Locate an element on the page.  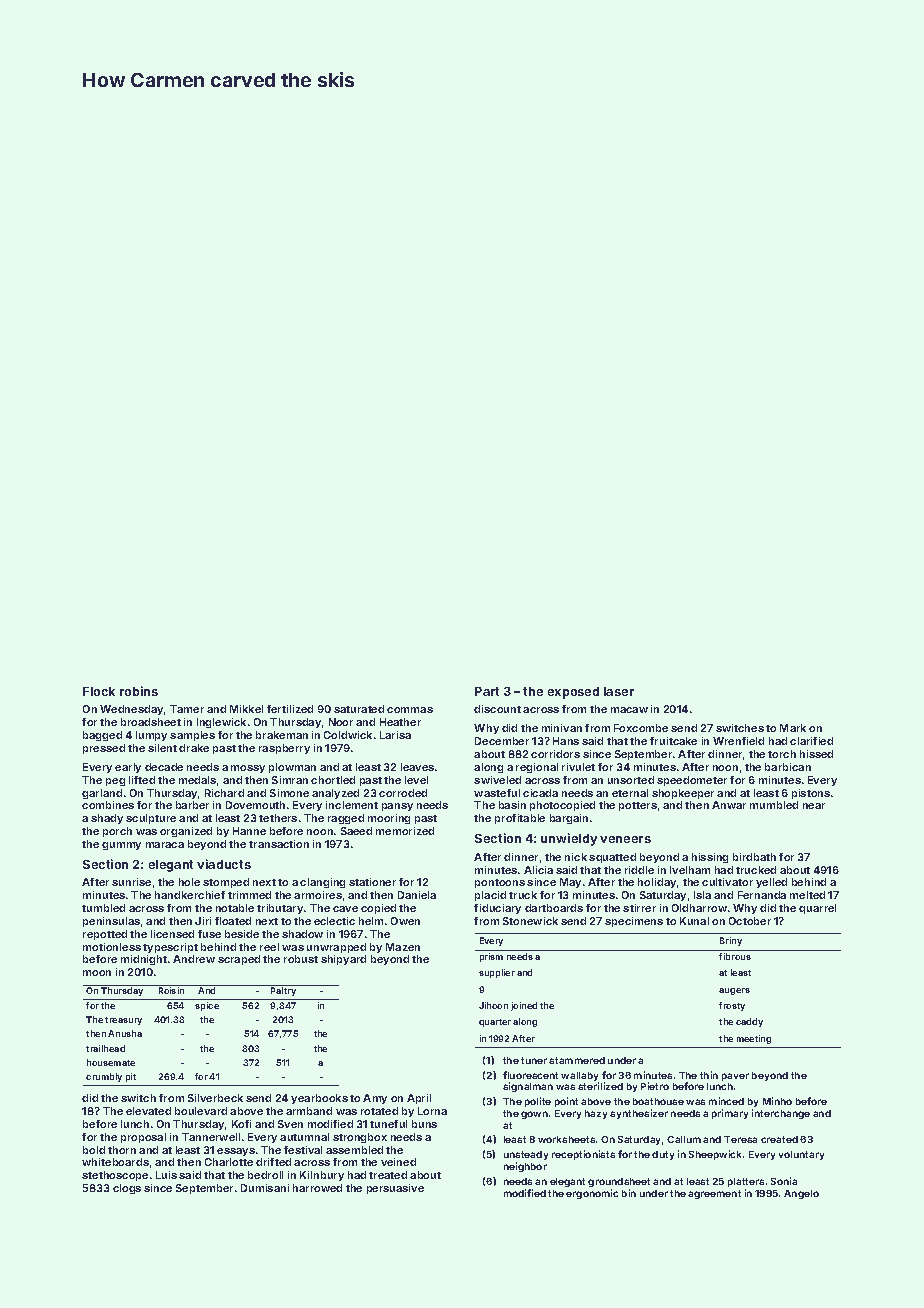
gummy is located at coordinates (121, 846).
